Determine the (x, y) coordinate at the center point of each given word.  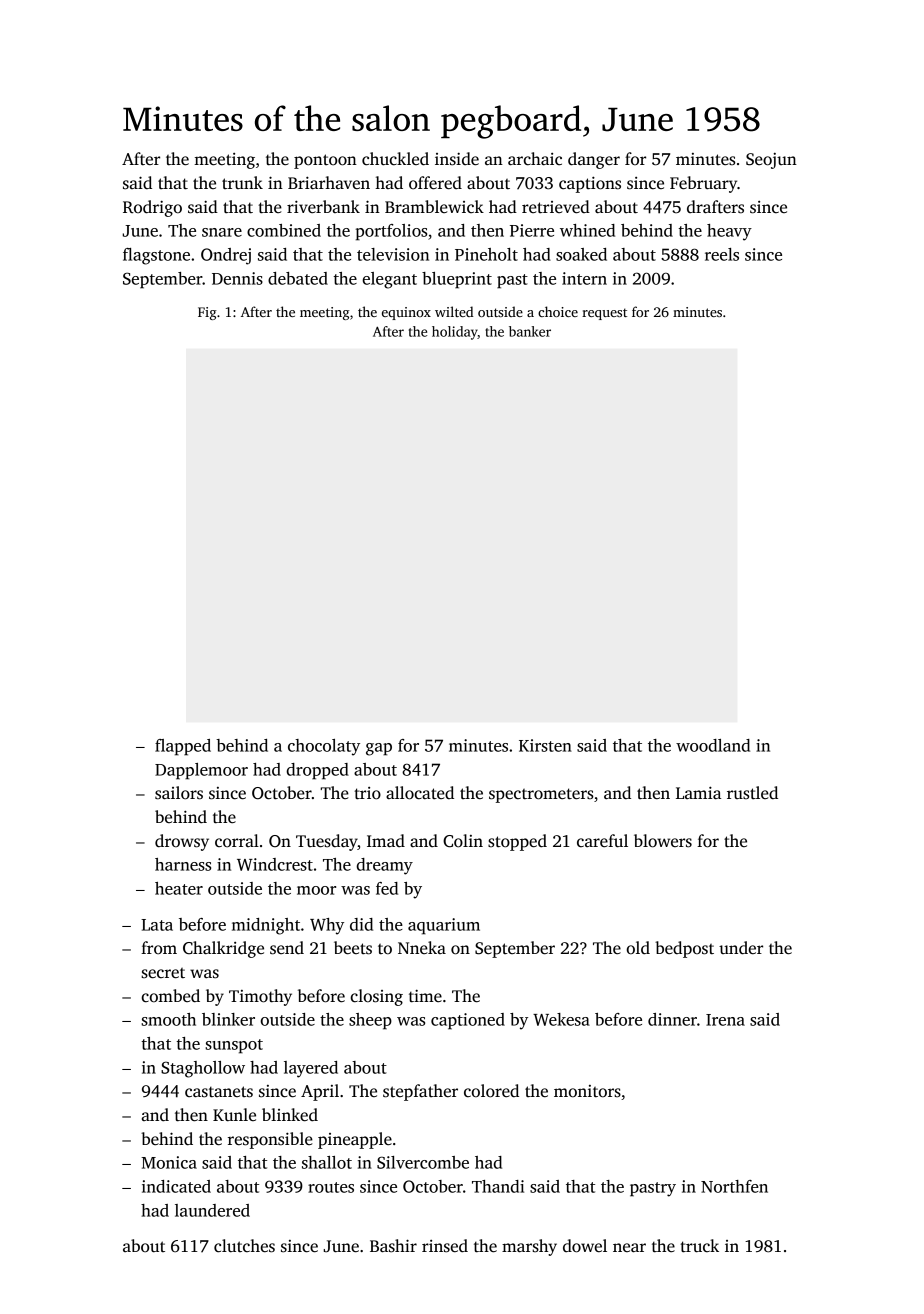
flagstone (156, 256)
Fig (207, 313)
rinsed (445, 1246)
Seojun (771, 161)
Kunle (234, 1114)
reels (722, 254)
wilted (454, 311)
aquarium (444, 926)
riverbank (323, 206)
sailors (179, 793)
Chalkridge (223, 949)
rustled (752, 793)
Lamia (698, 792)
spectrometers (541, 795)
